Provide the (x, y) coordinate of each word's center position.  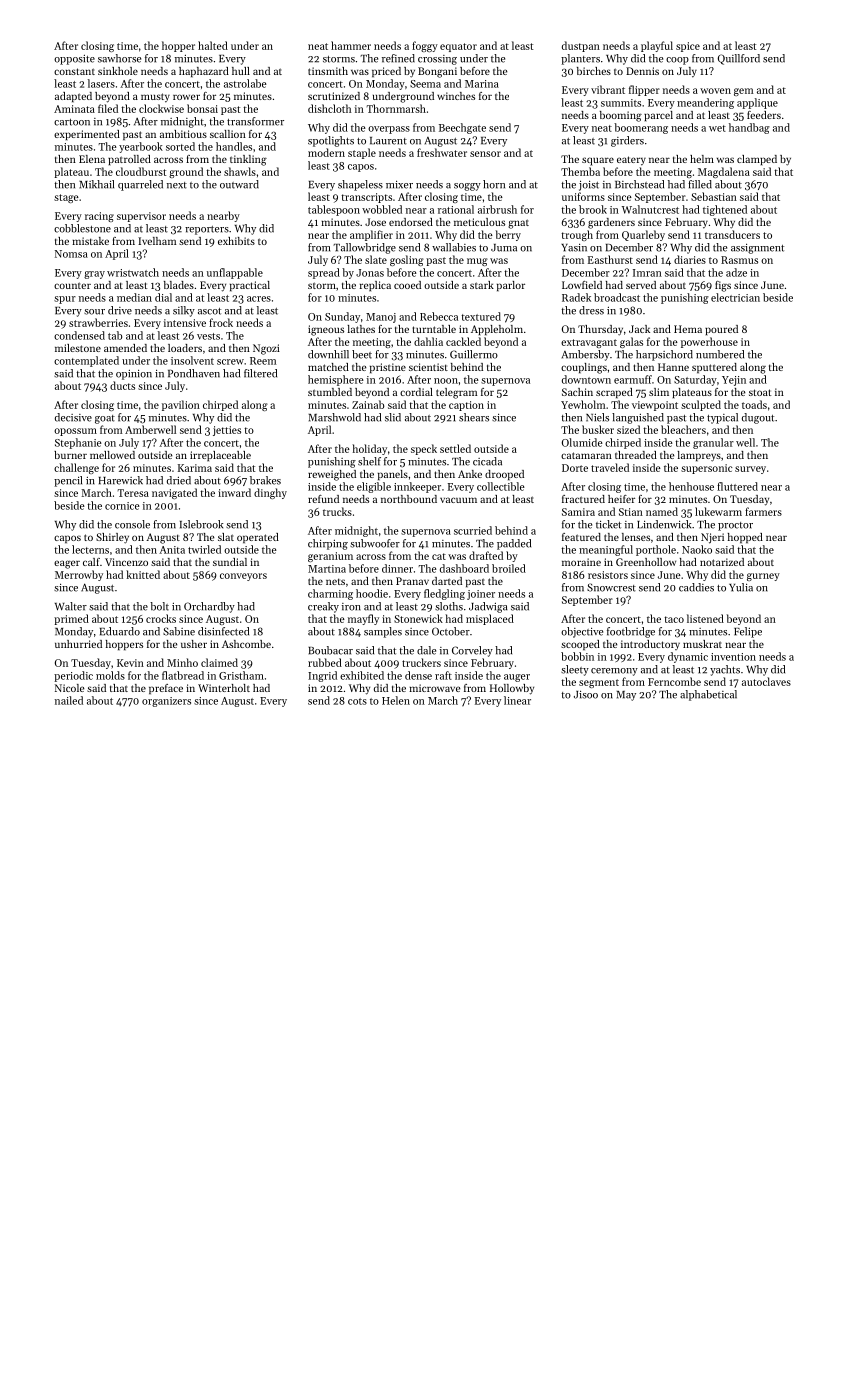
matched (328, 367)
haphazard (204, 72)
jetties (227, 431)
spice (688, 47)
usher (194, 644)
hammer (351, 45)
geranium (330, 557)
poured (721, 330)
